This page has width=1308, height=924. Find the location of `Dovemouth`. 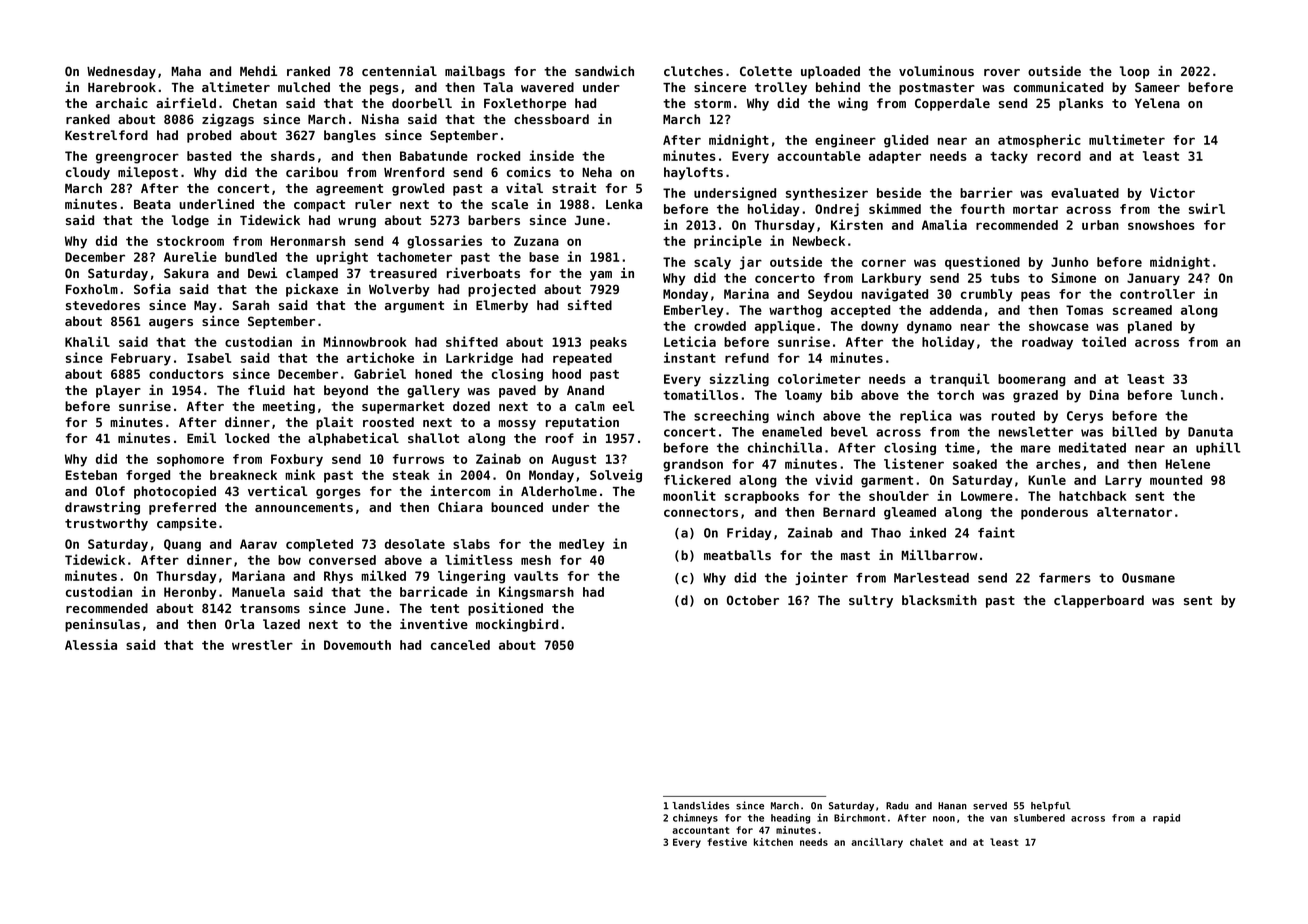

Dovemouth is located at coordinates (357, 645).
